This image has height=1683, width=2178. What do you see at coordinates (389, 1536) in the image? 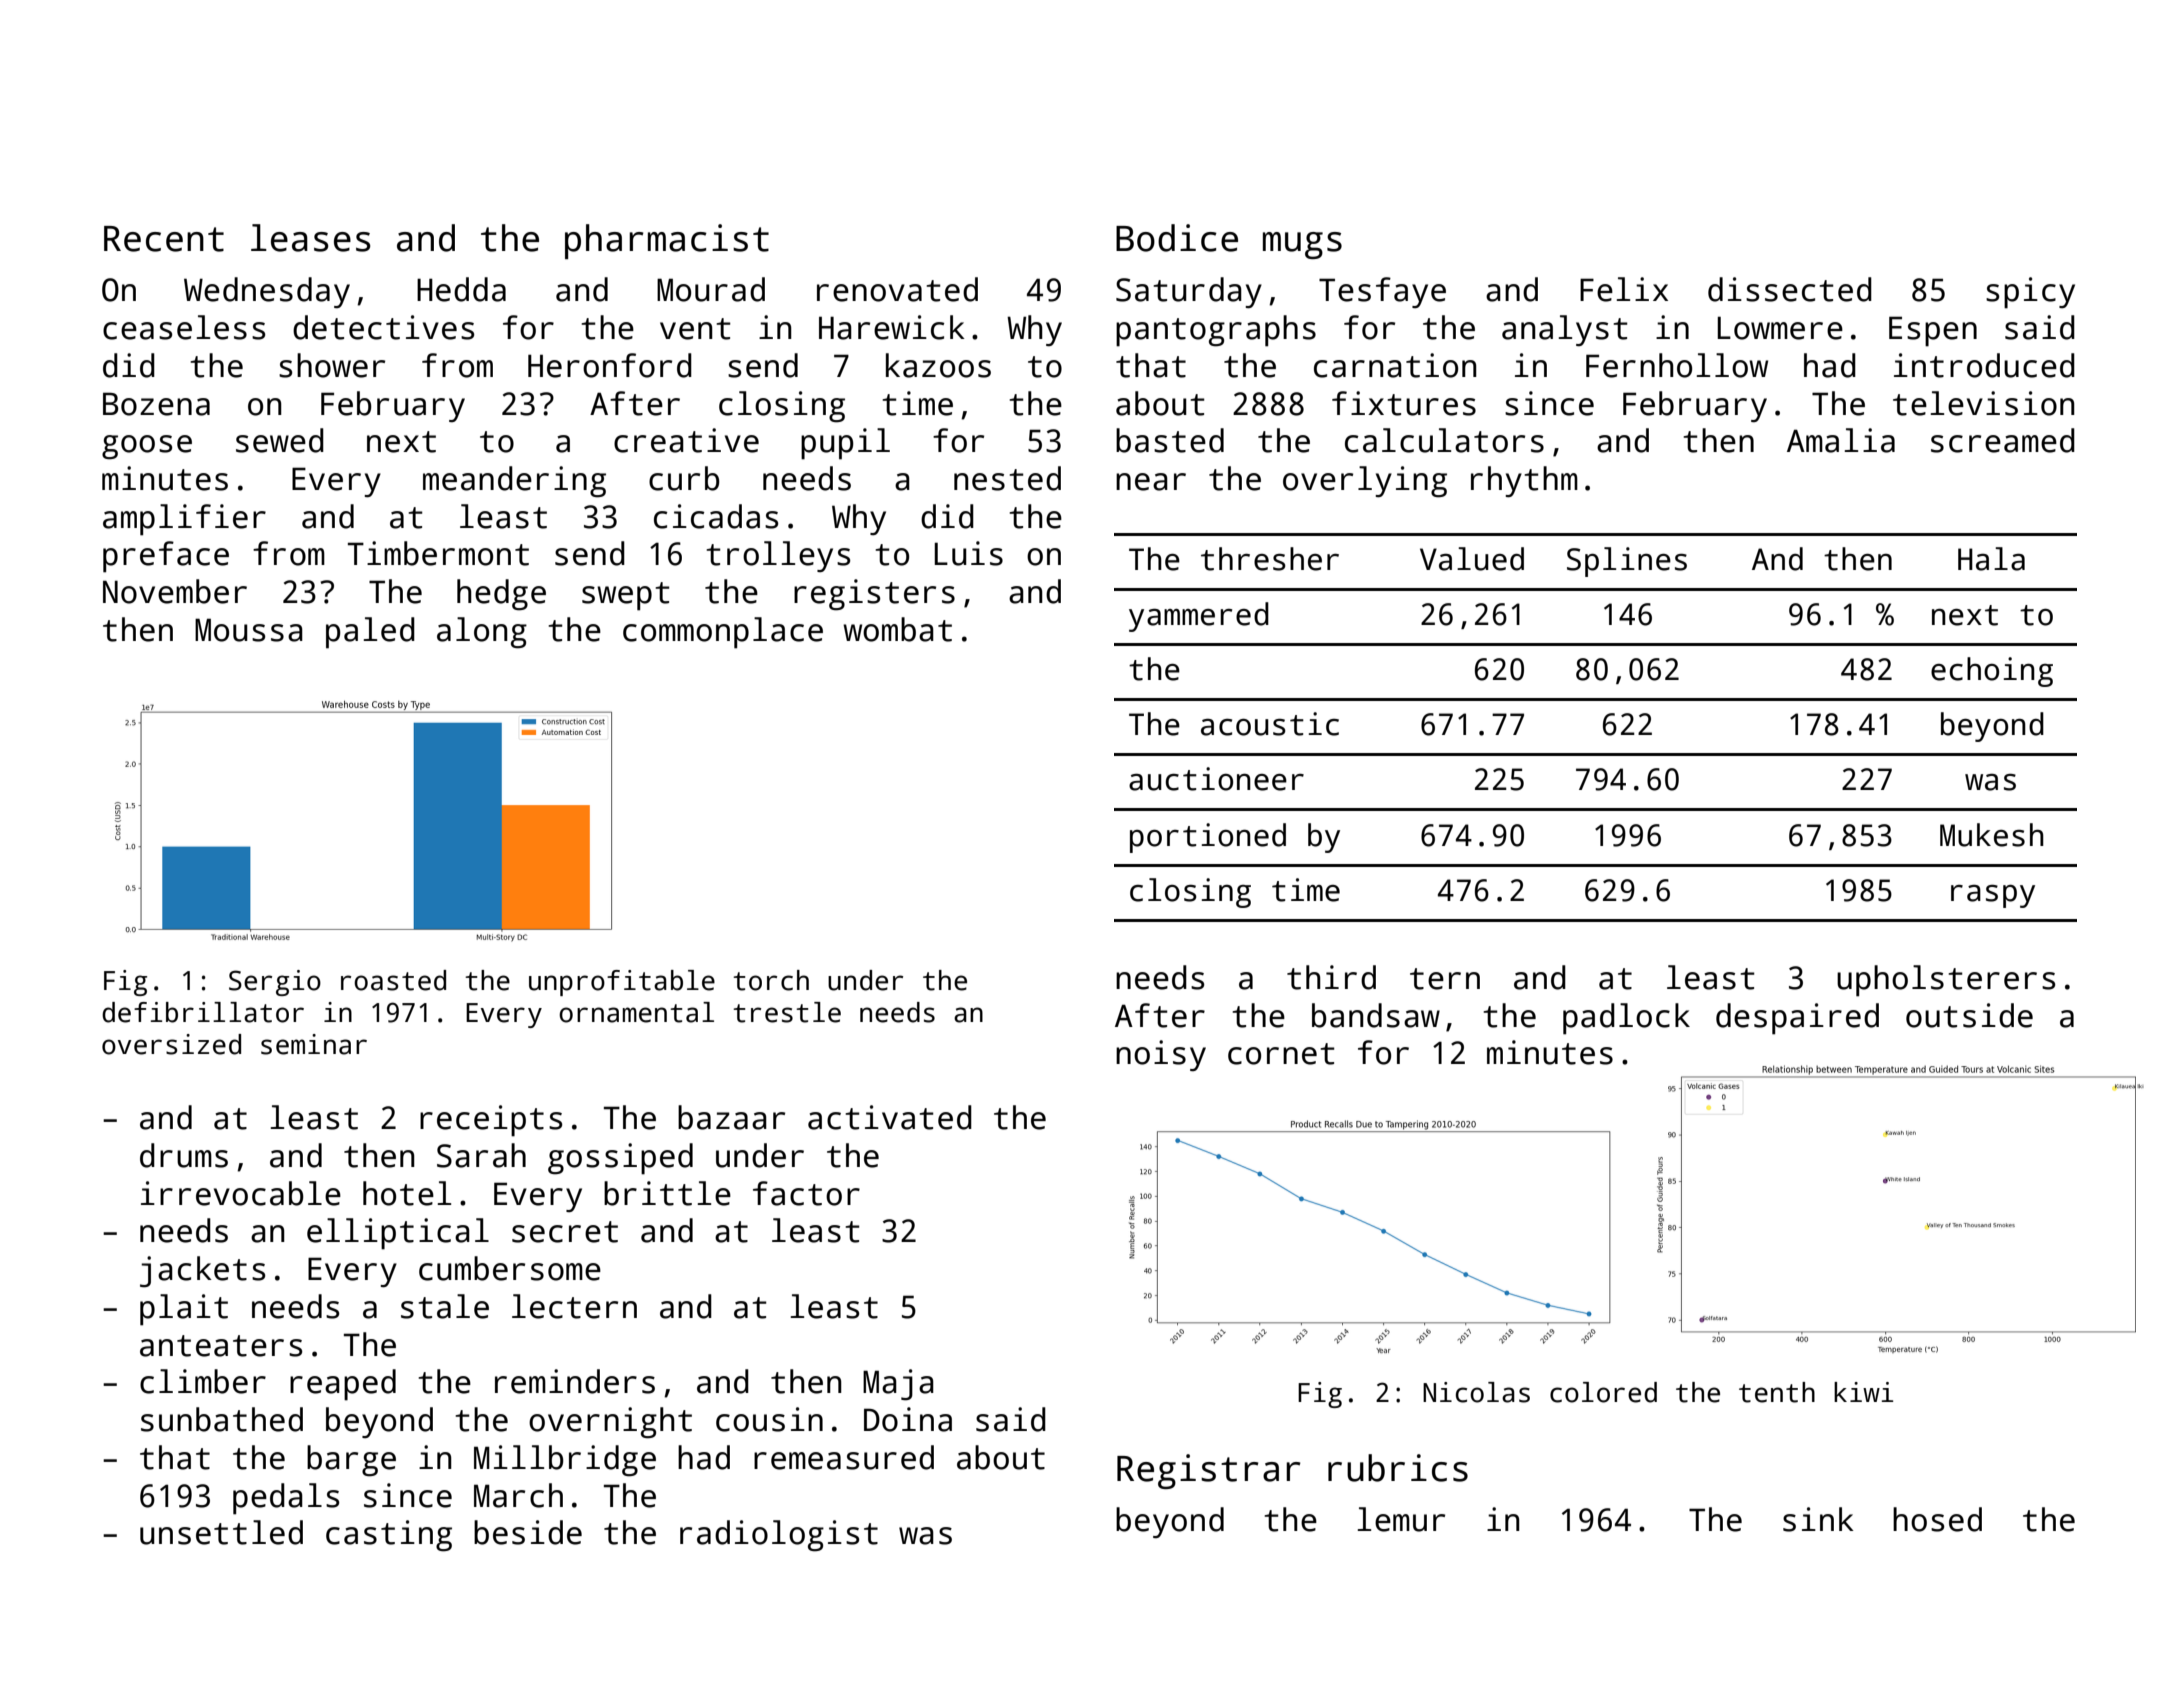
I see `casting` at bounding box center [389, 1536].
